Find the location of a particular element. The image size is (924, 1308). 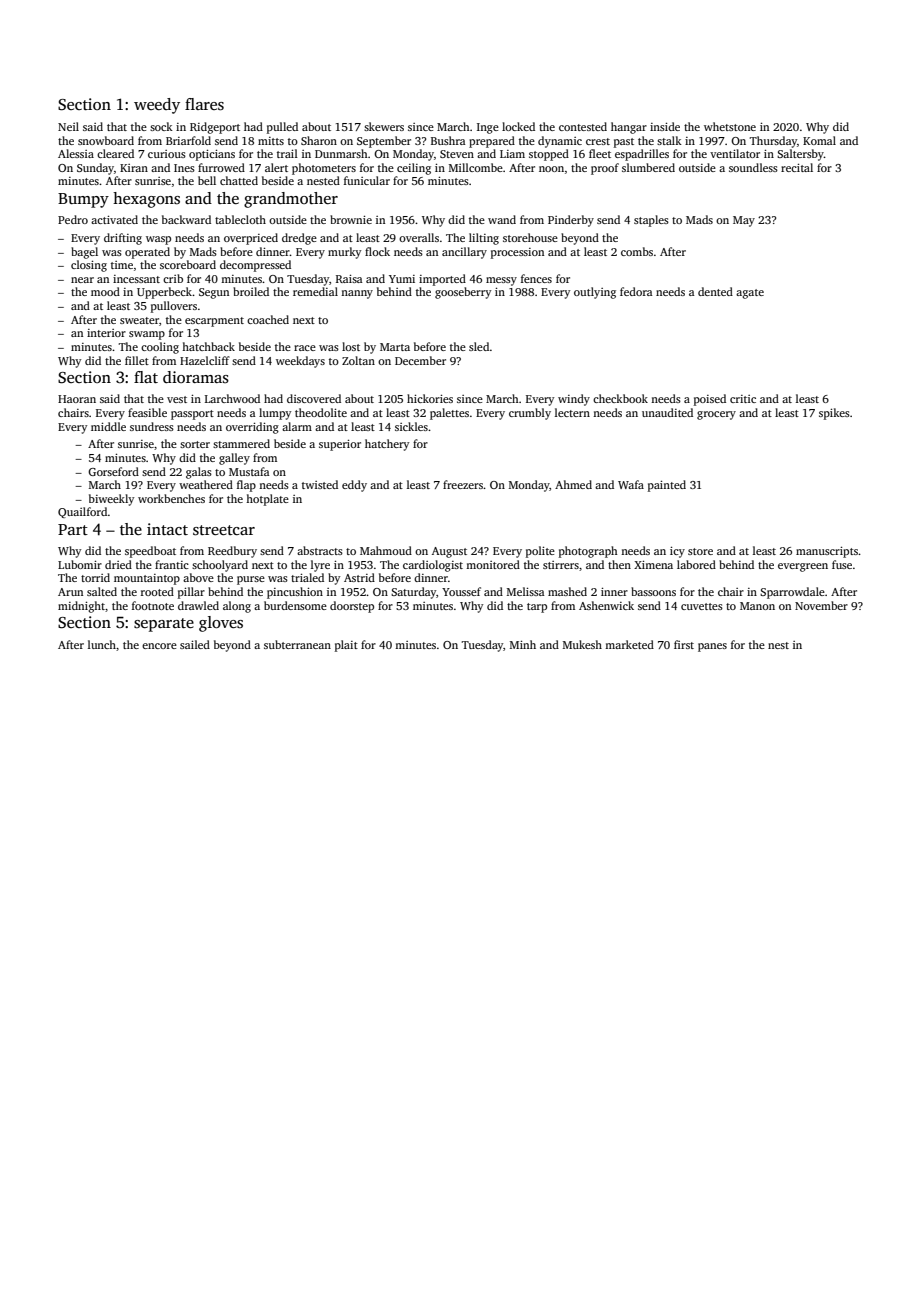

flares is located at coordinates (204, 104).
